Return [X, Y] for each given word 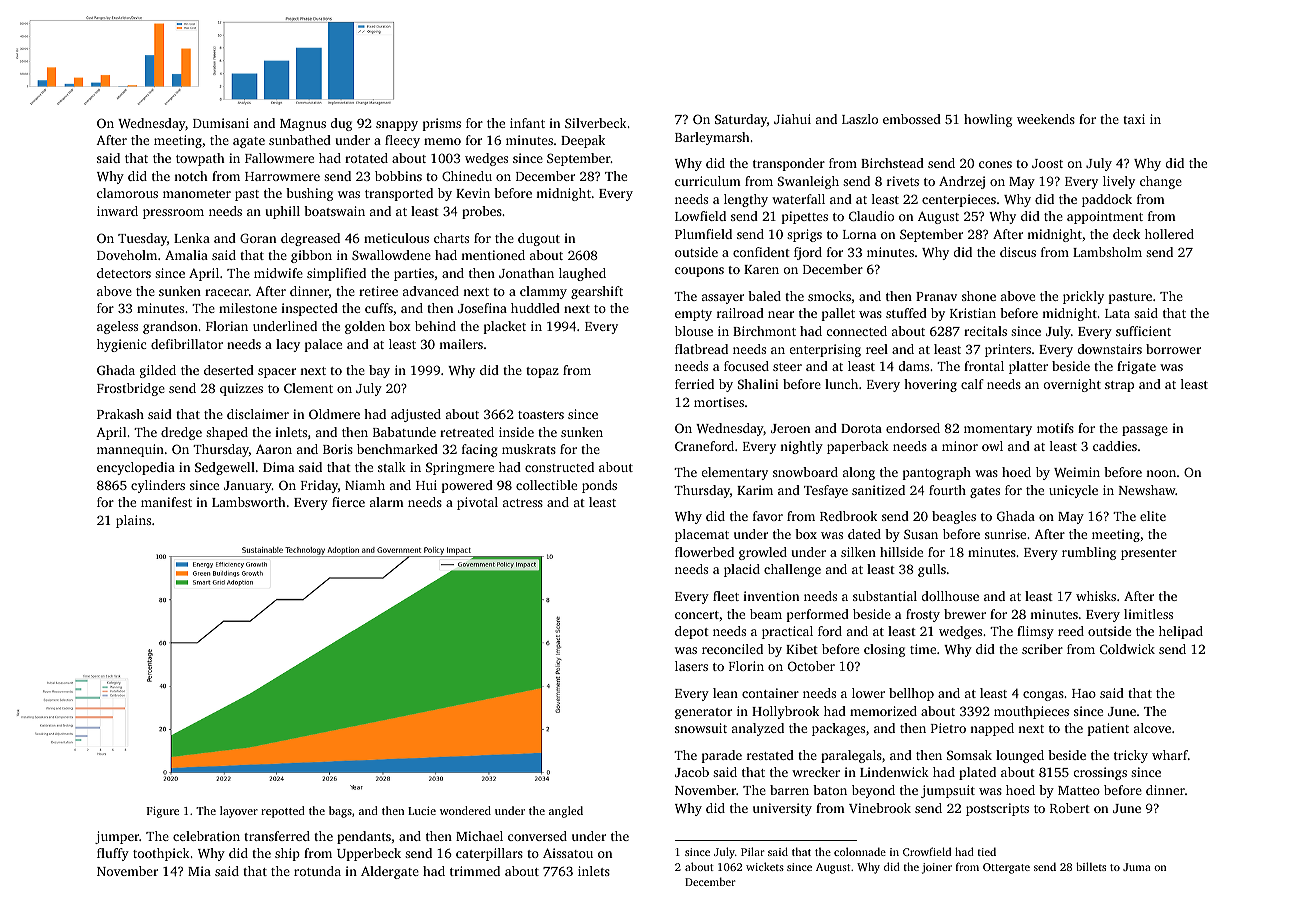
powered [467, 486]
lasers [691, 666]
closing [884, 650]
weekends [1046, 119]
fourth [947, 490]
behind [435, 326]
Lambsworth [249, 502]
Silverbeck [596, 123]
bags [340, 812]
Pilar [752, 851]
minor [960, 446]
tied [987, 851]
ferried [694, 384]
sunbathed [300, 140]
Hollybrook [785, 712]
